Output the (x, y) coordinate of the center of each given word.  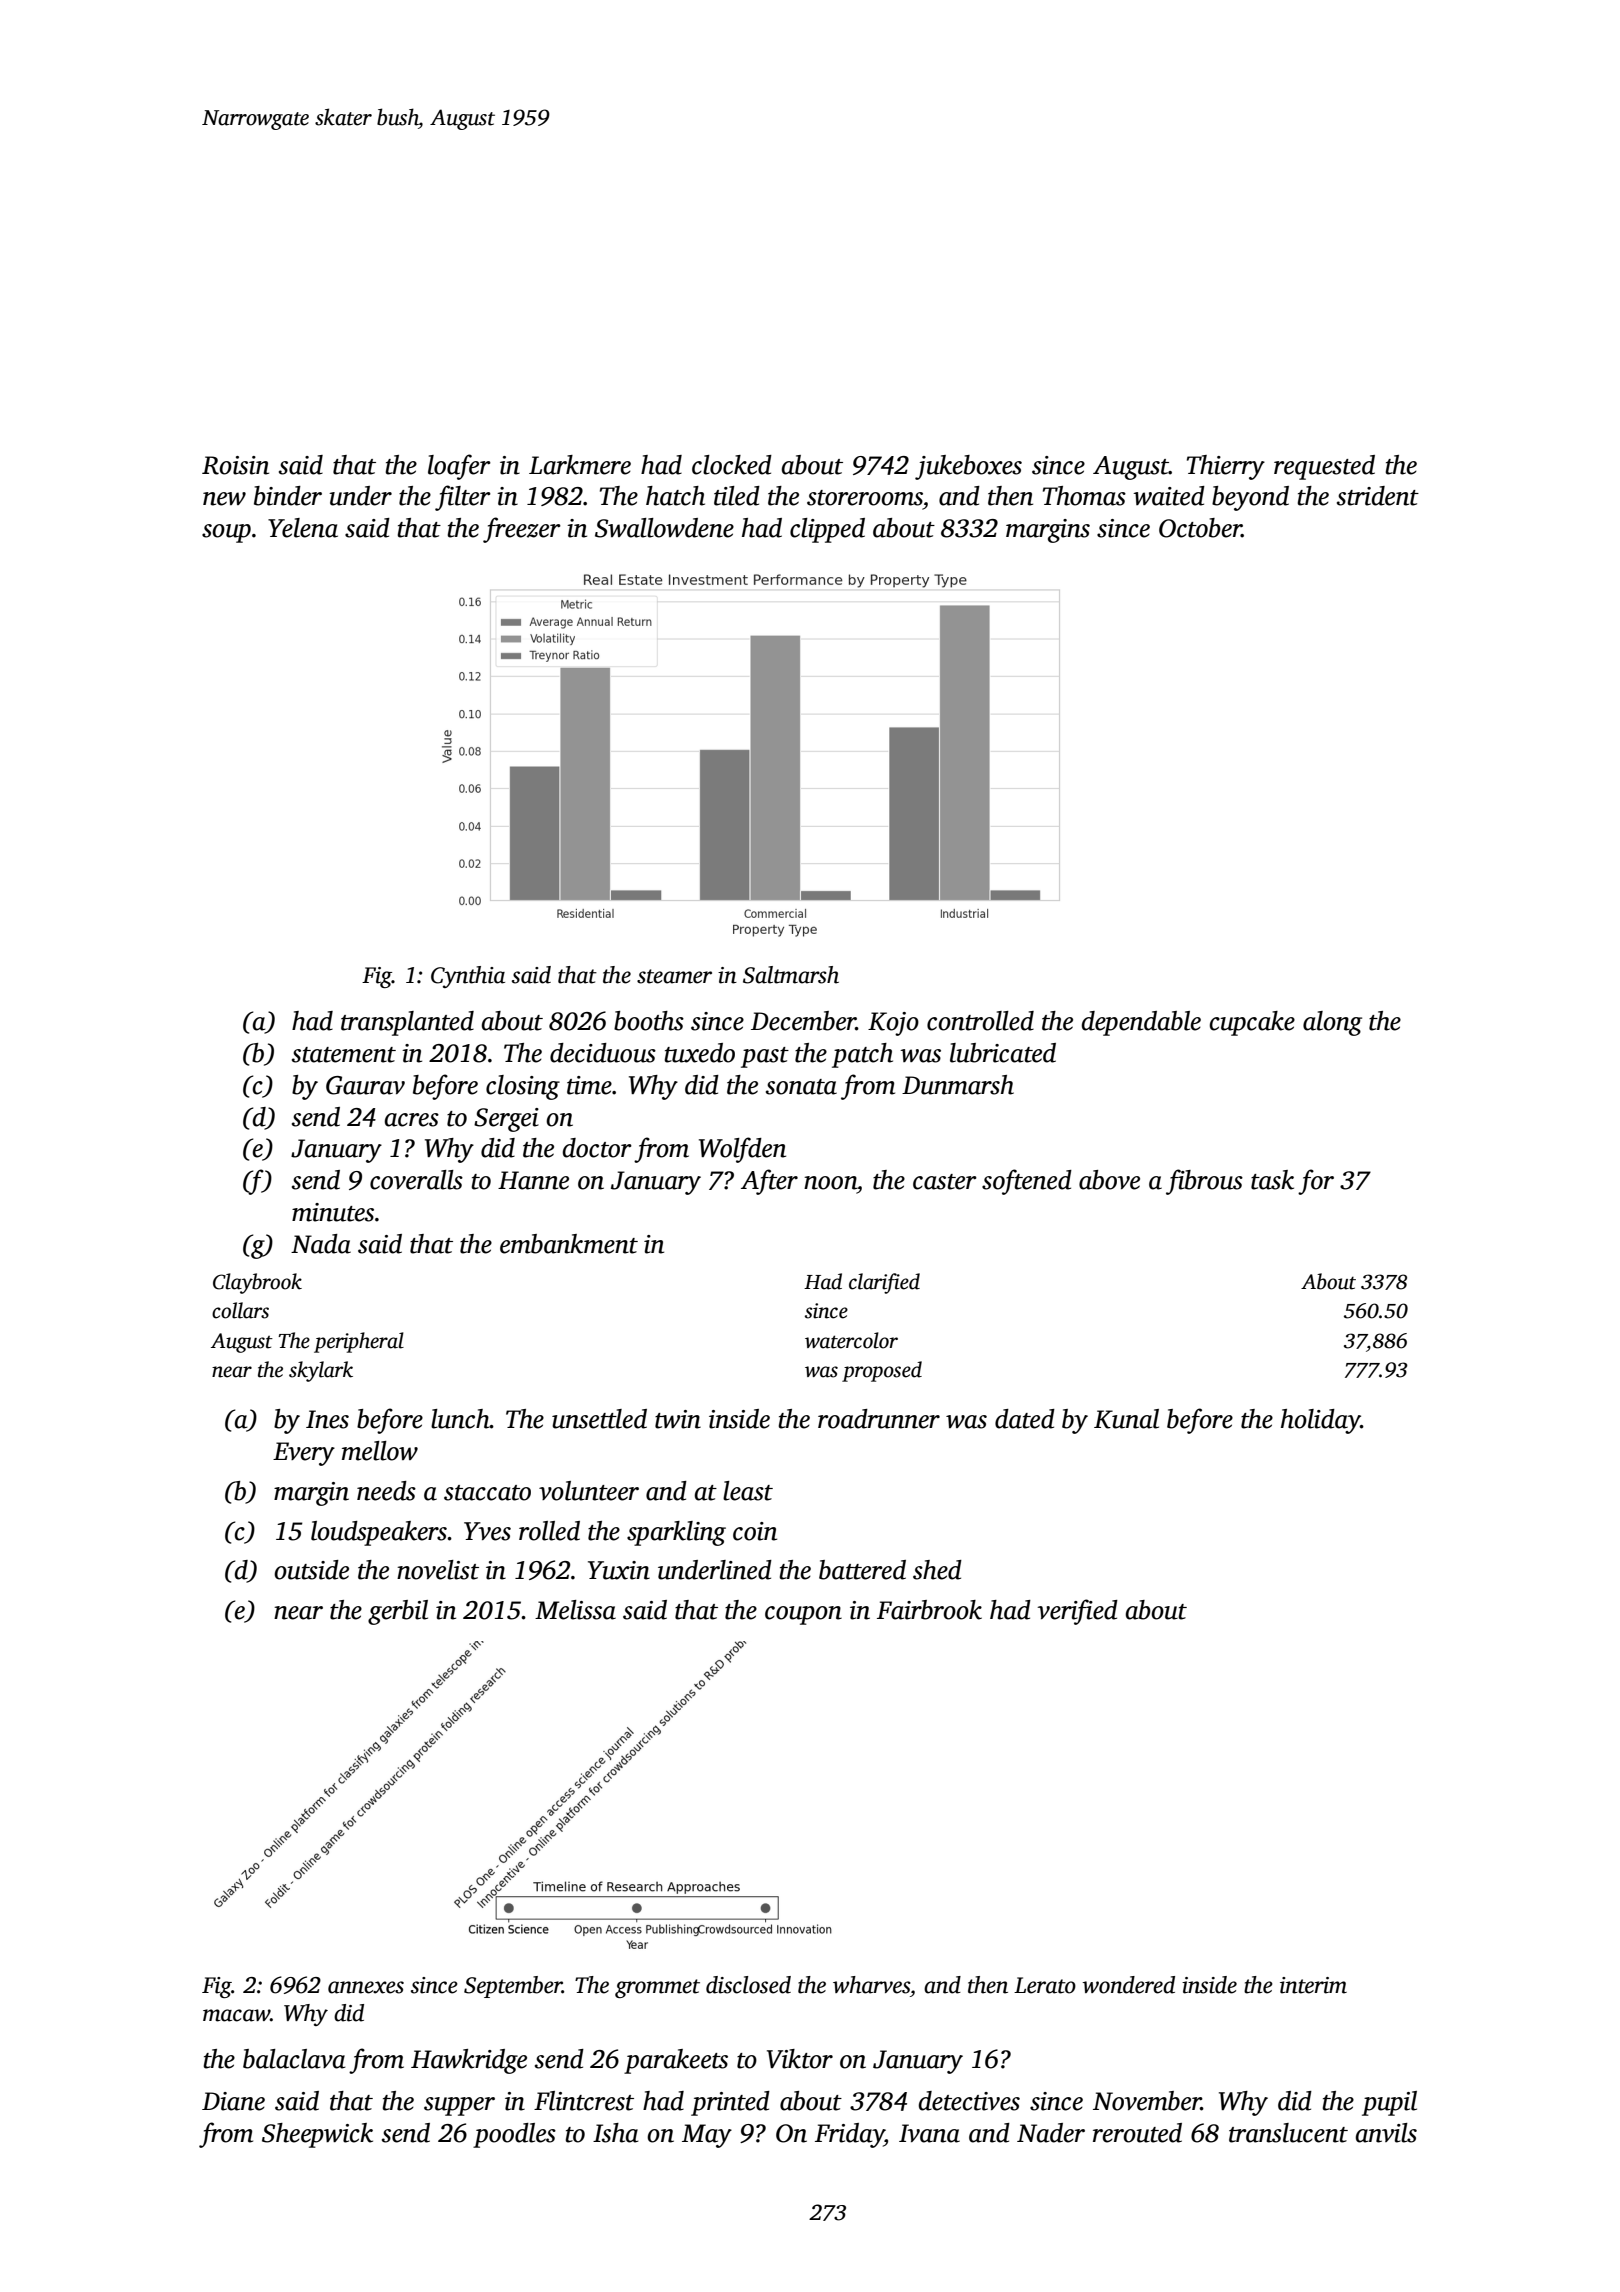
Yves (487, 1531)
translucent (1288, 2133)
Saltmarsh (791, 975)
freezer (522, 530)
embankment (569, 1244)
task (1272, 1180)
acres (412, 1120)
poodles (514, 2135)
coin (755, 1531)
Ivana (929, 2133)
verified (1077, 1612)
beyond (1250, 498)
